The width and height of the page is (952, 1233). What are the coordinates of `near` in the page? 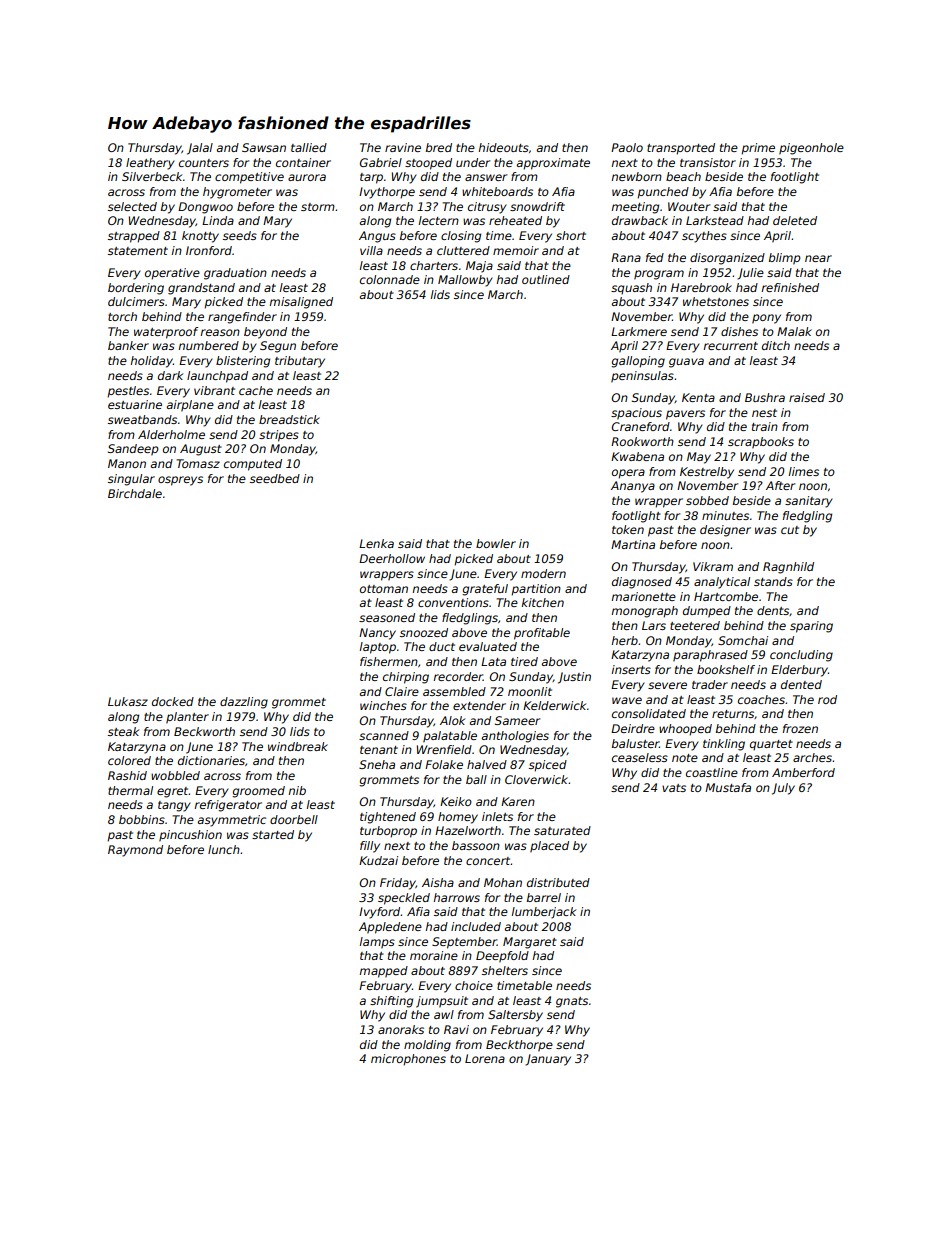 It's located at (818, 258).
